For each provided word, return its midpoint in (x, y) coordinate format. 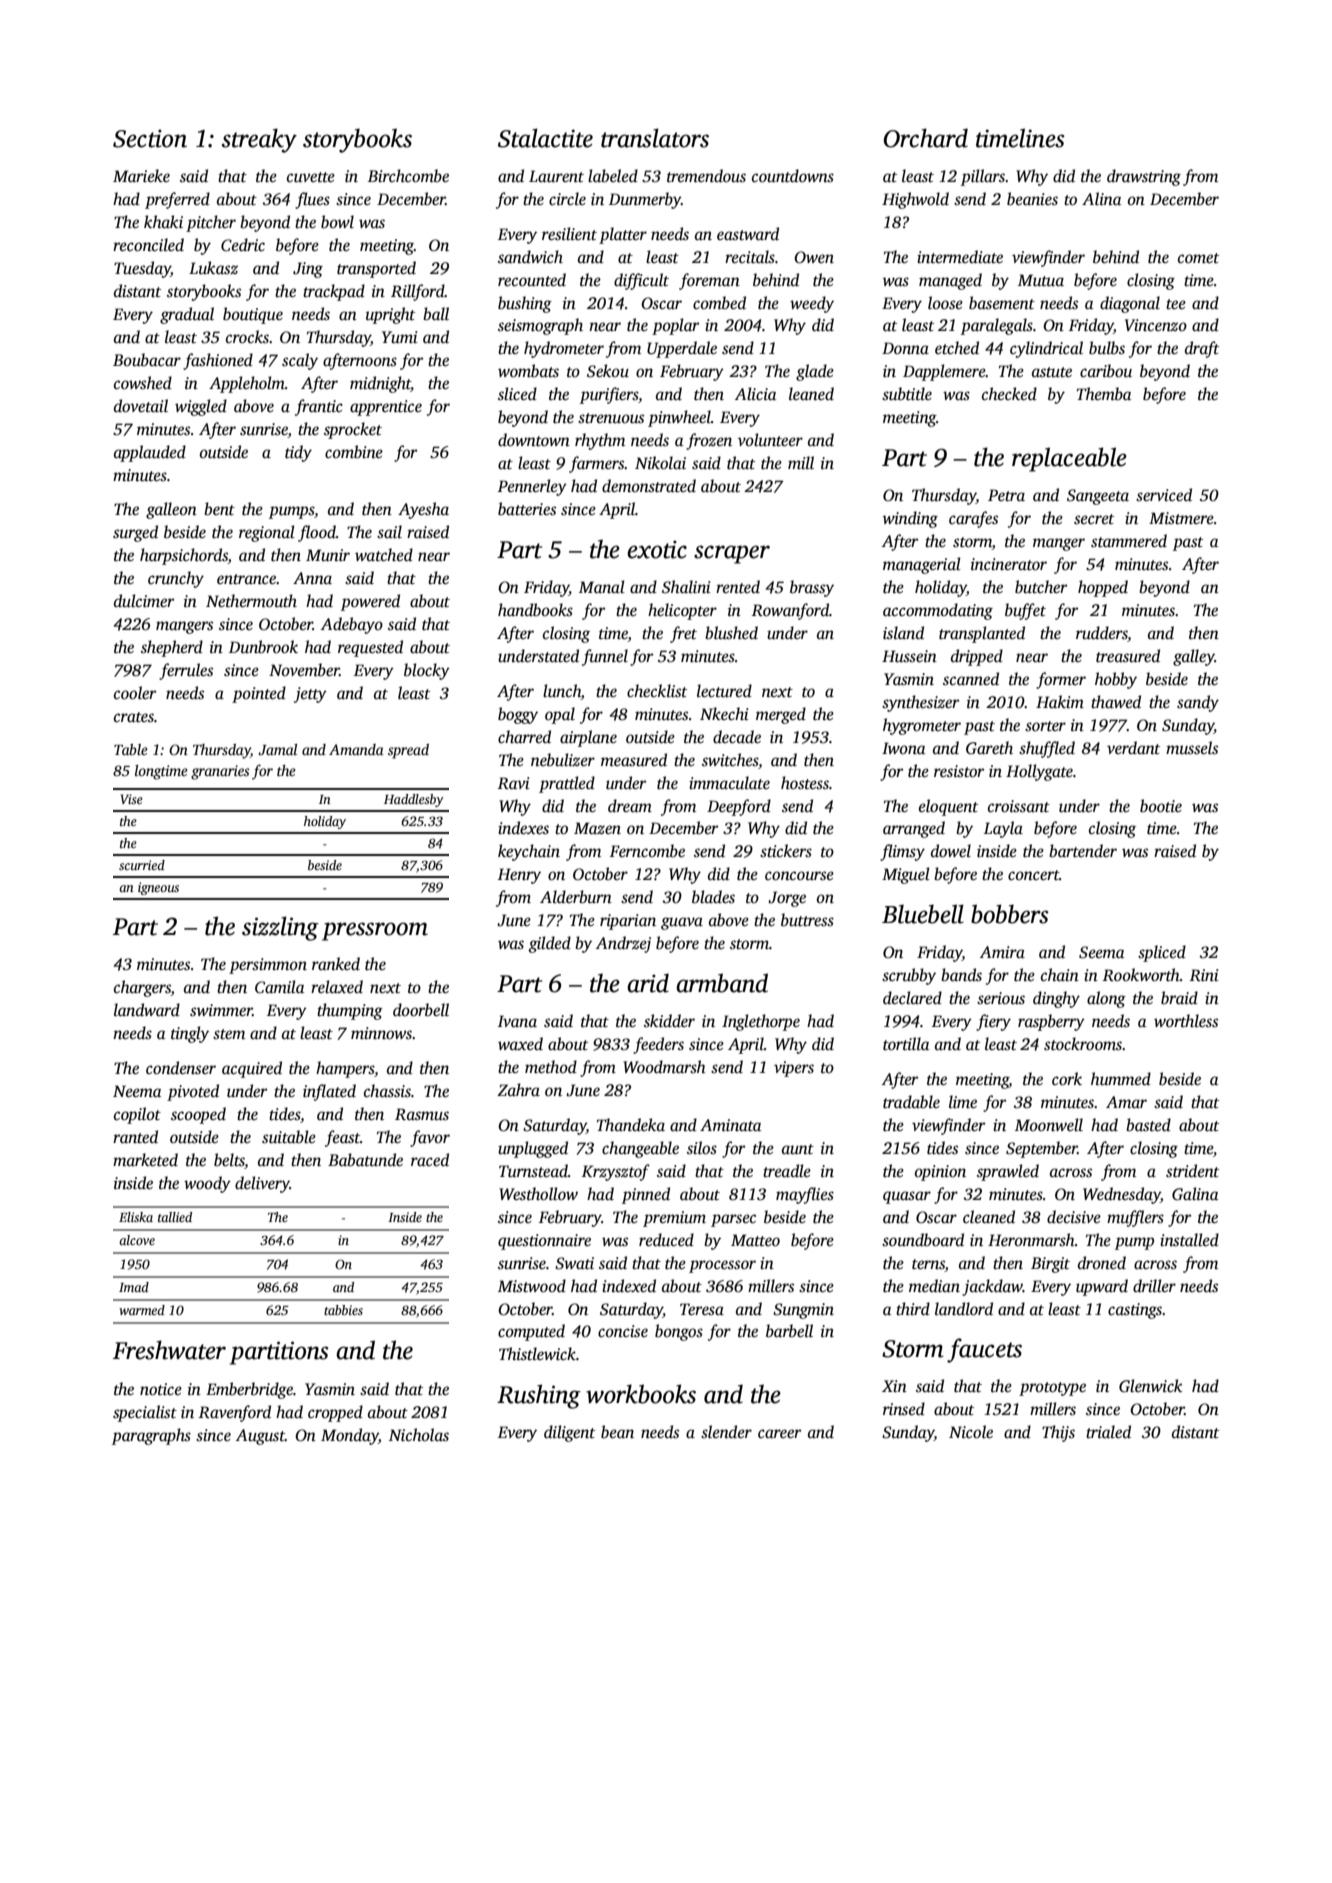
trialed (1108, 1432)
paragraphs (151, 1436)
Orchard (926, 138)
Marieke (141, 176)
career (779, 1433)
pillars (983, 177)
